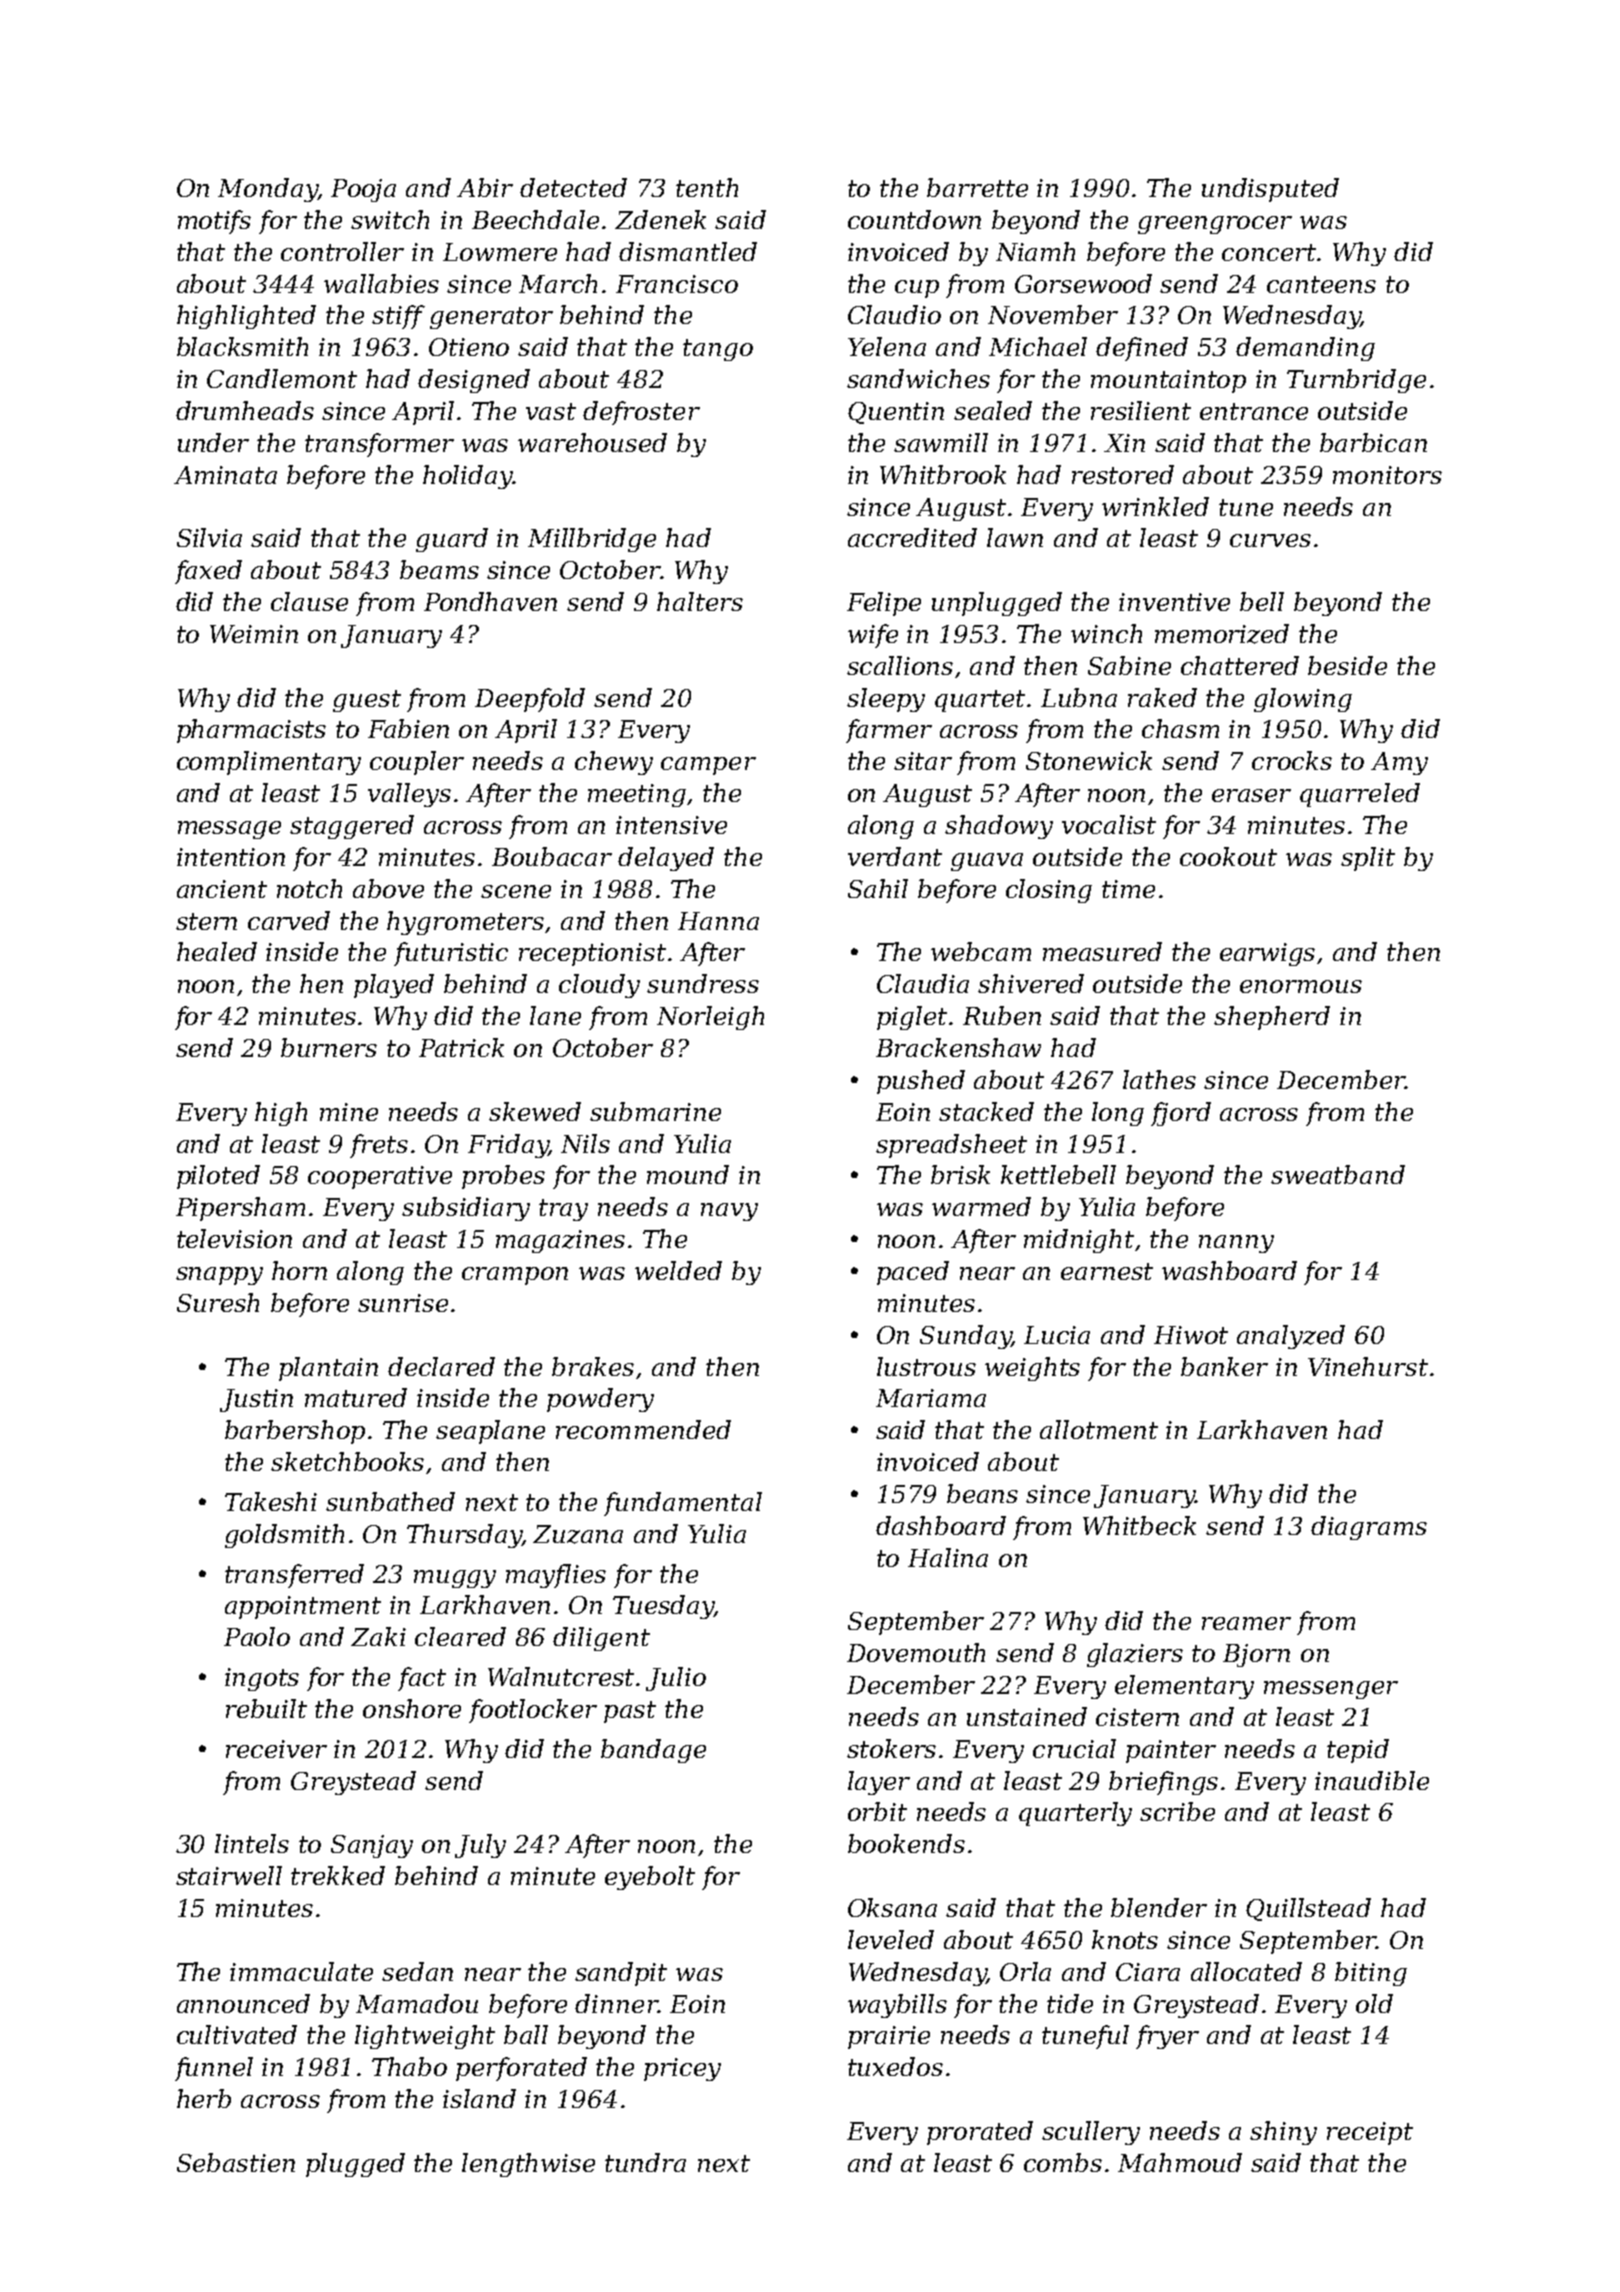  What do you see at coordinates (916, 1652) in the screenshot?
I see `Dovemouth` at bounding box center [916, 1652].
